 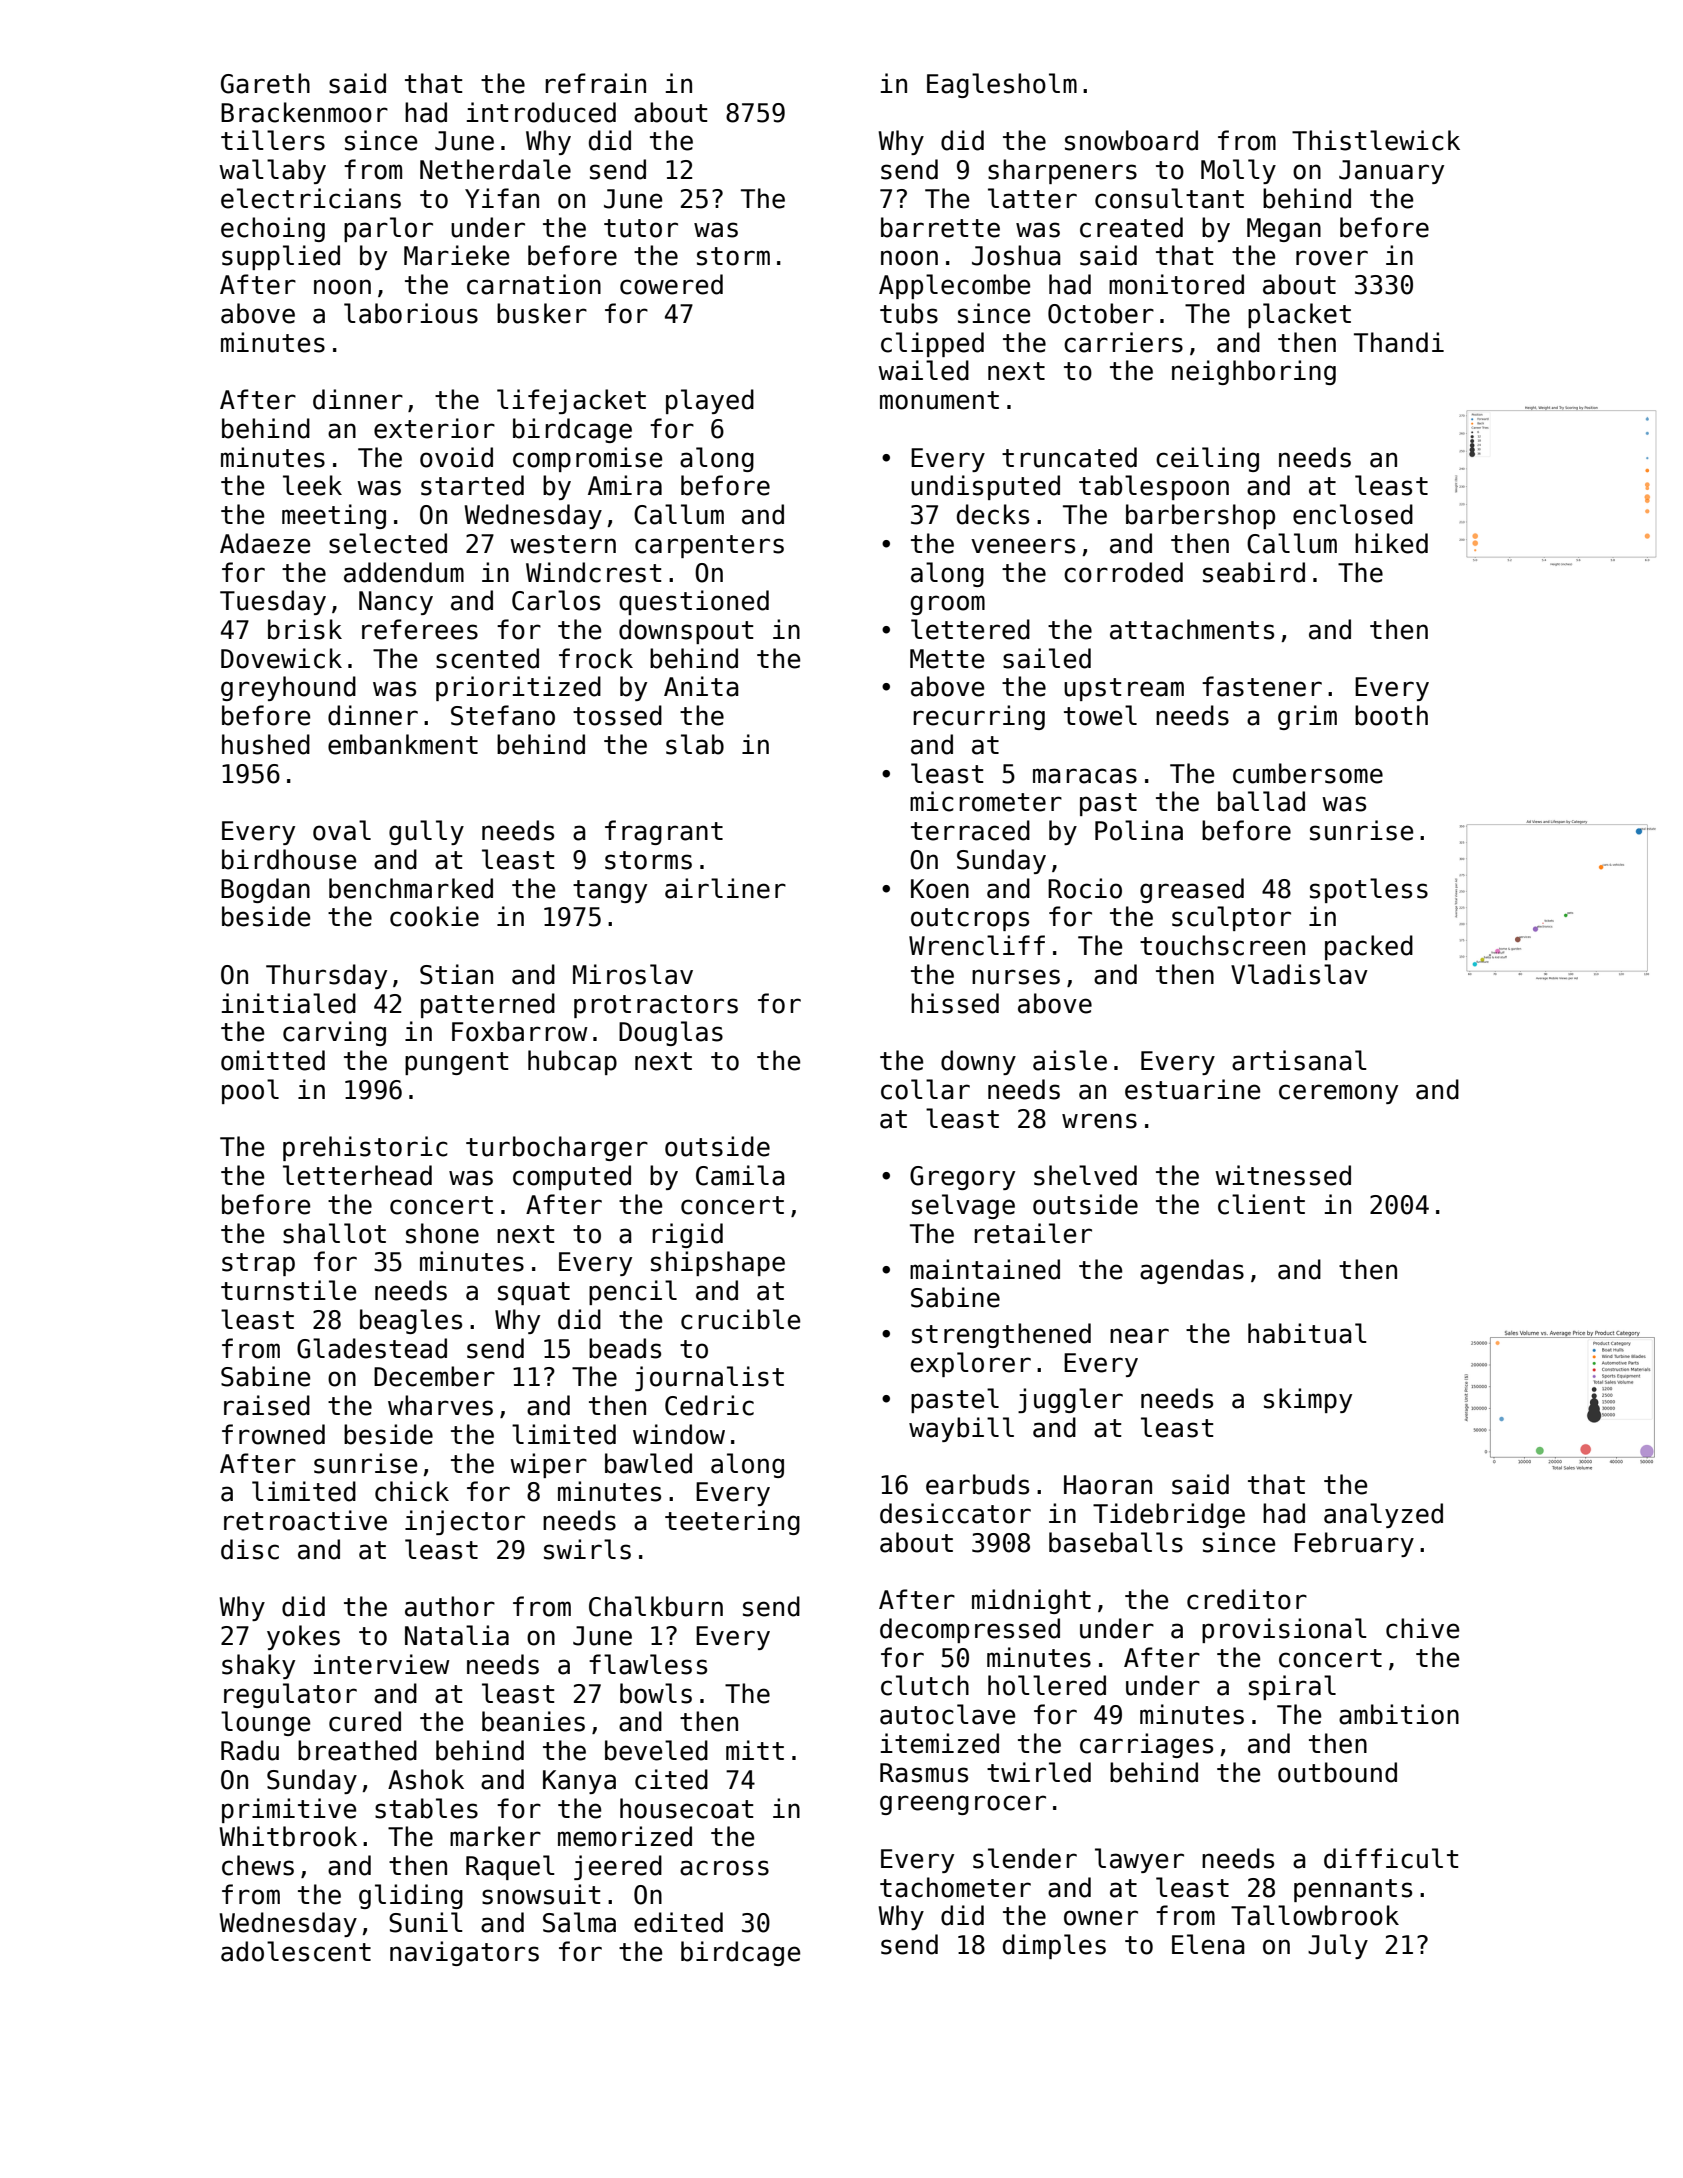 What do you see at coordinates (678, 1922) in the screenshot?
I see `edited` at bounding box center [678, 1922].
